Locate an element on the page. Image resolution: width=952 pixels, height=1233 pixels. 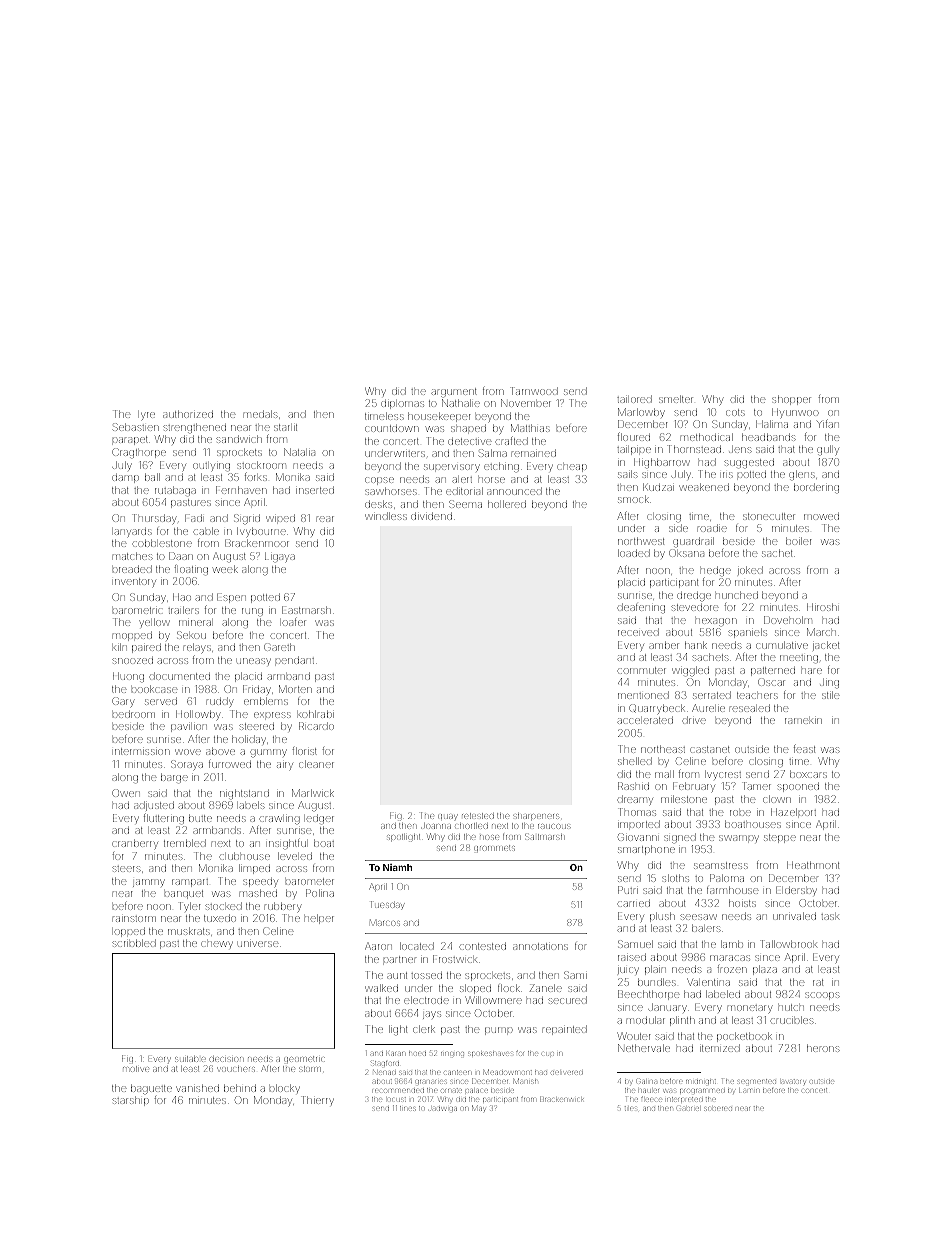
Jing is located at coordinates (829, 684).
